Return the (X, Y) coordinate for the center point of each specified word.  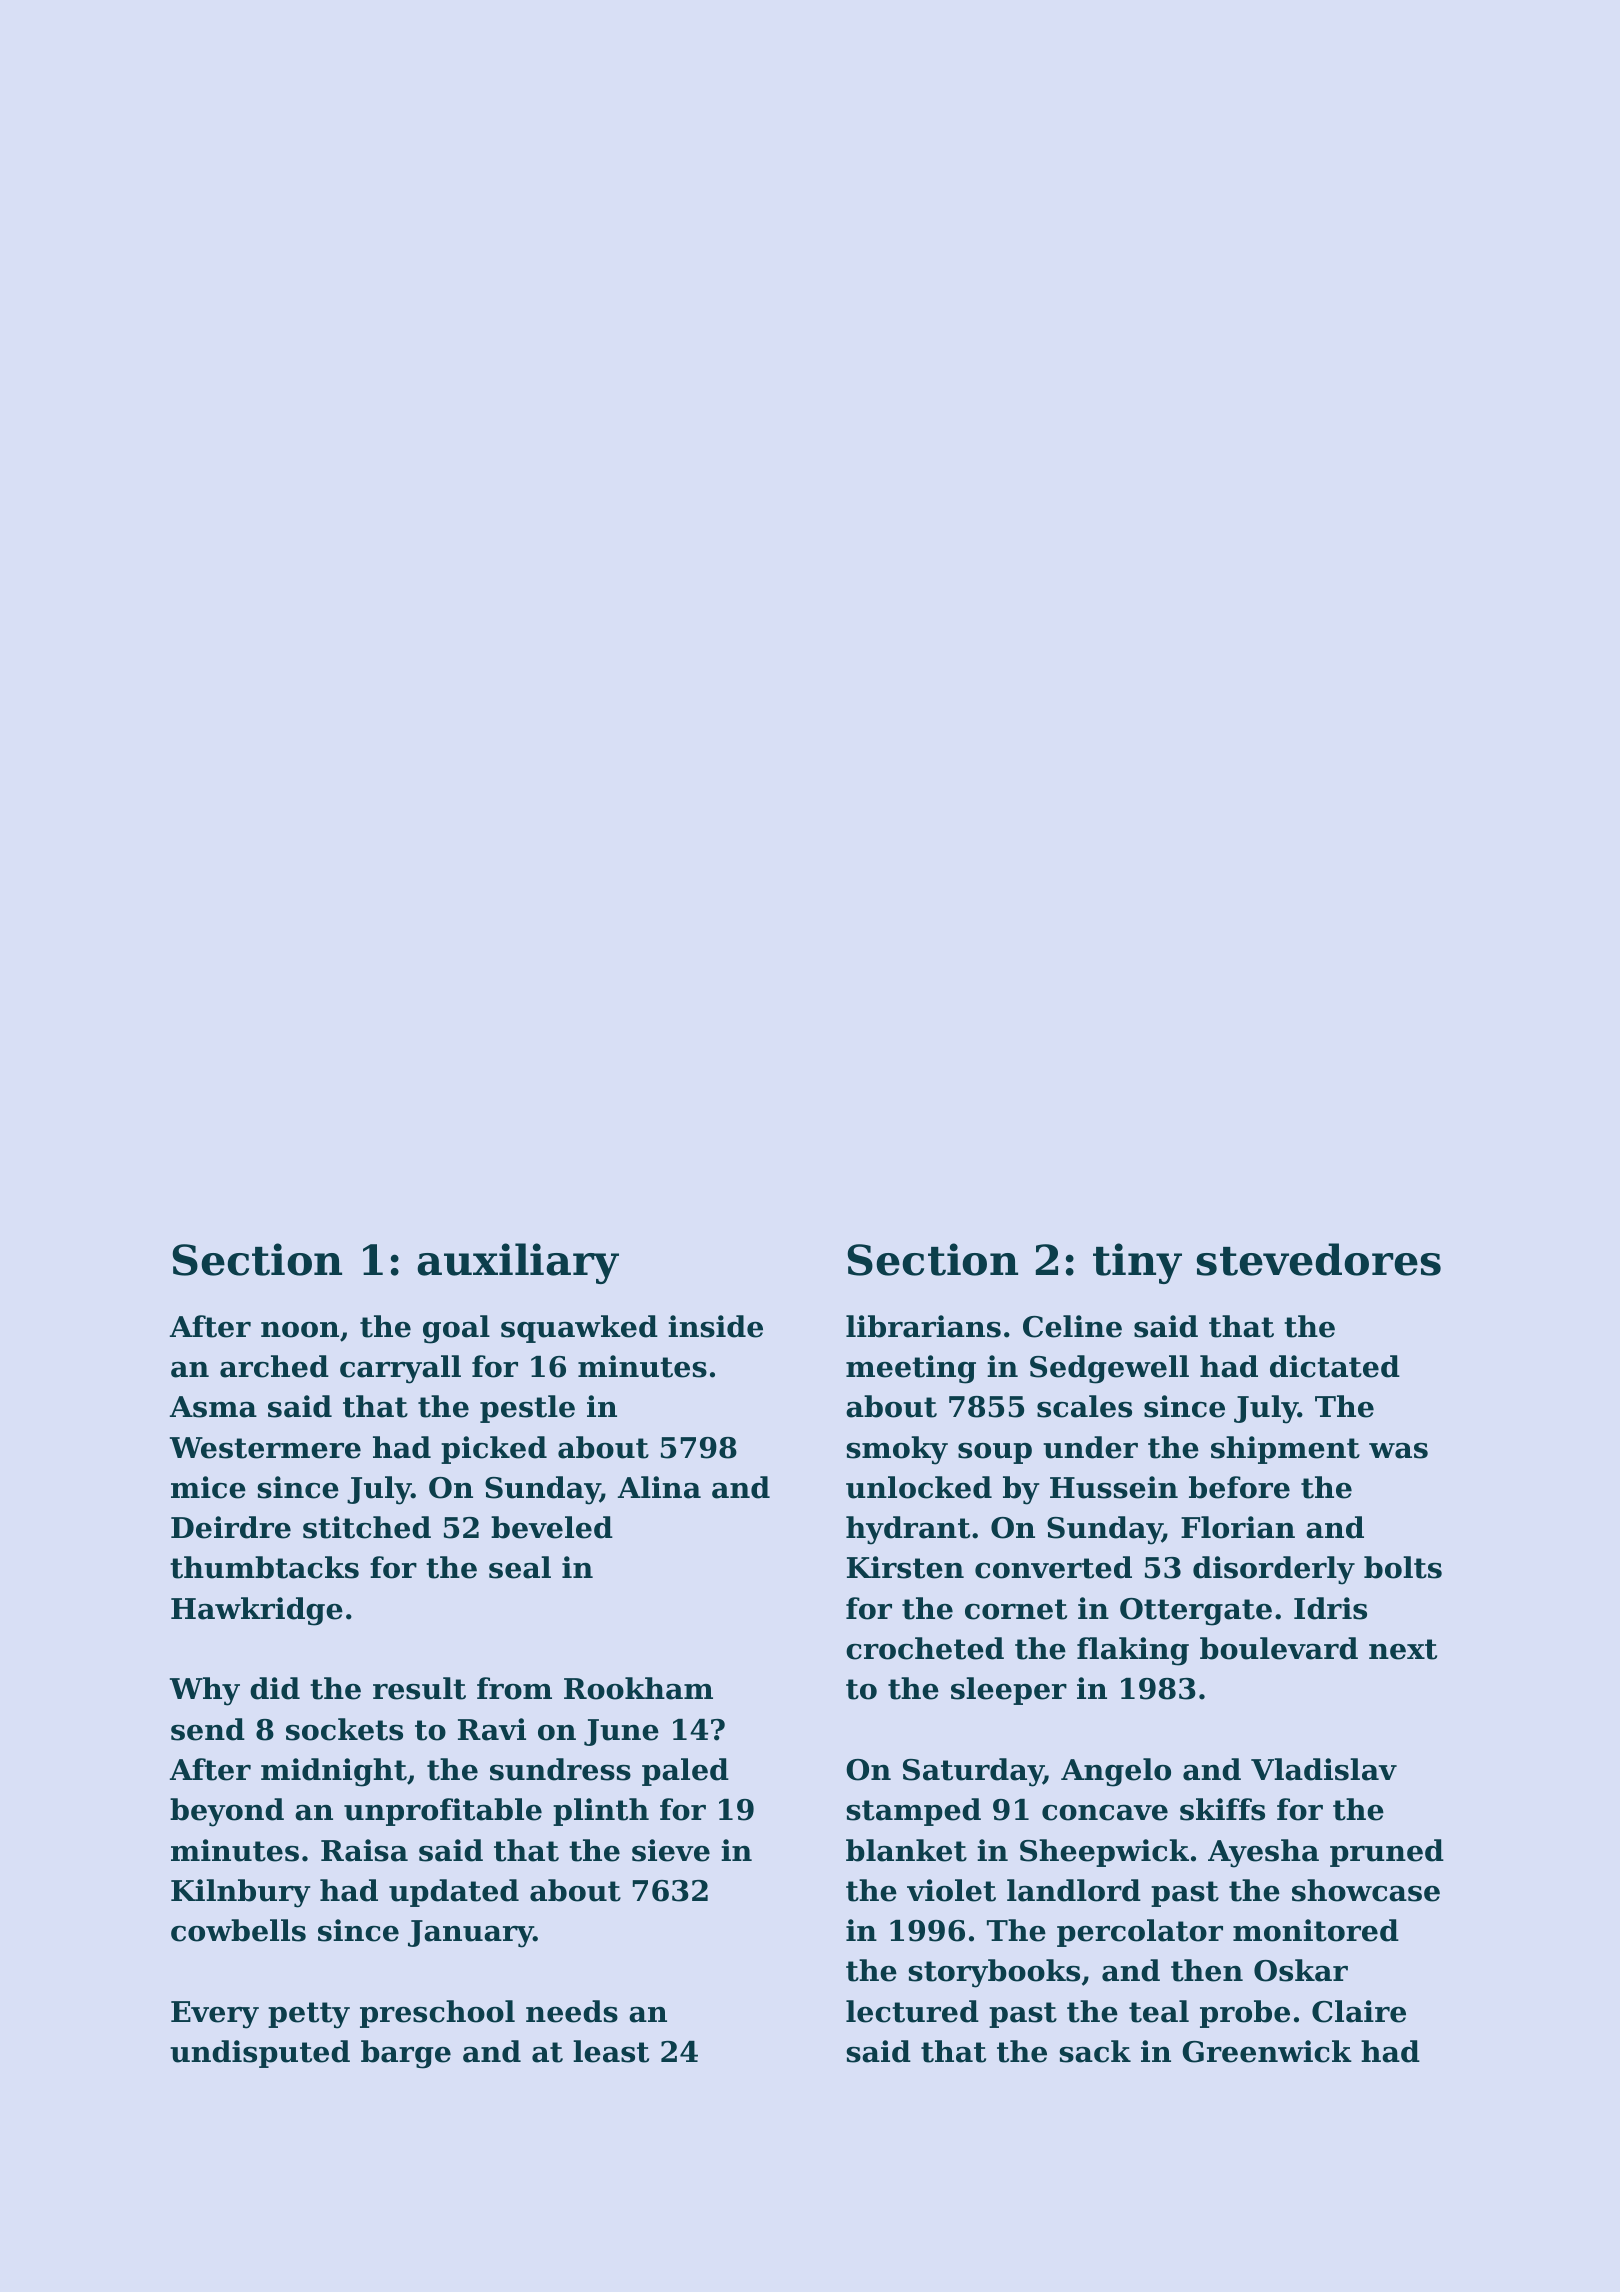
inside (715, 1326)
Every (215, 2015)
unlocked (919, 1487)
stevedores (1319, 1259)
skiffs (1222, 1809)
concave (1105, 1813)
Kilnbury (241, 1893)
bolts (1403, 1567)
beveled (552, 1527)
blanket (906, 1850)
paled (685, 1772)
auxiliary (518, 1263)
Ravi (492, 1729)
